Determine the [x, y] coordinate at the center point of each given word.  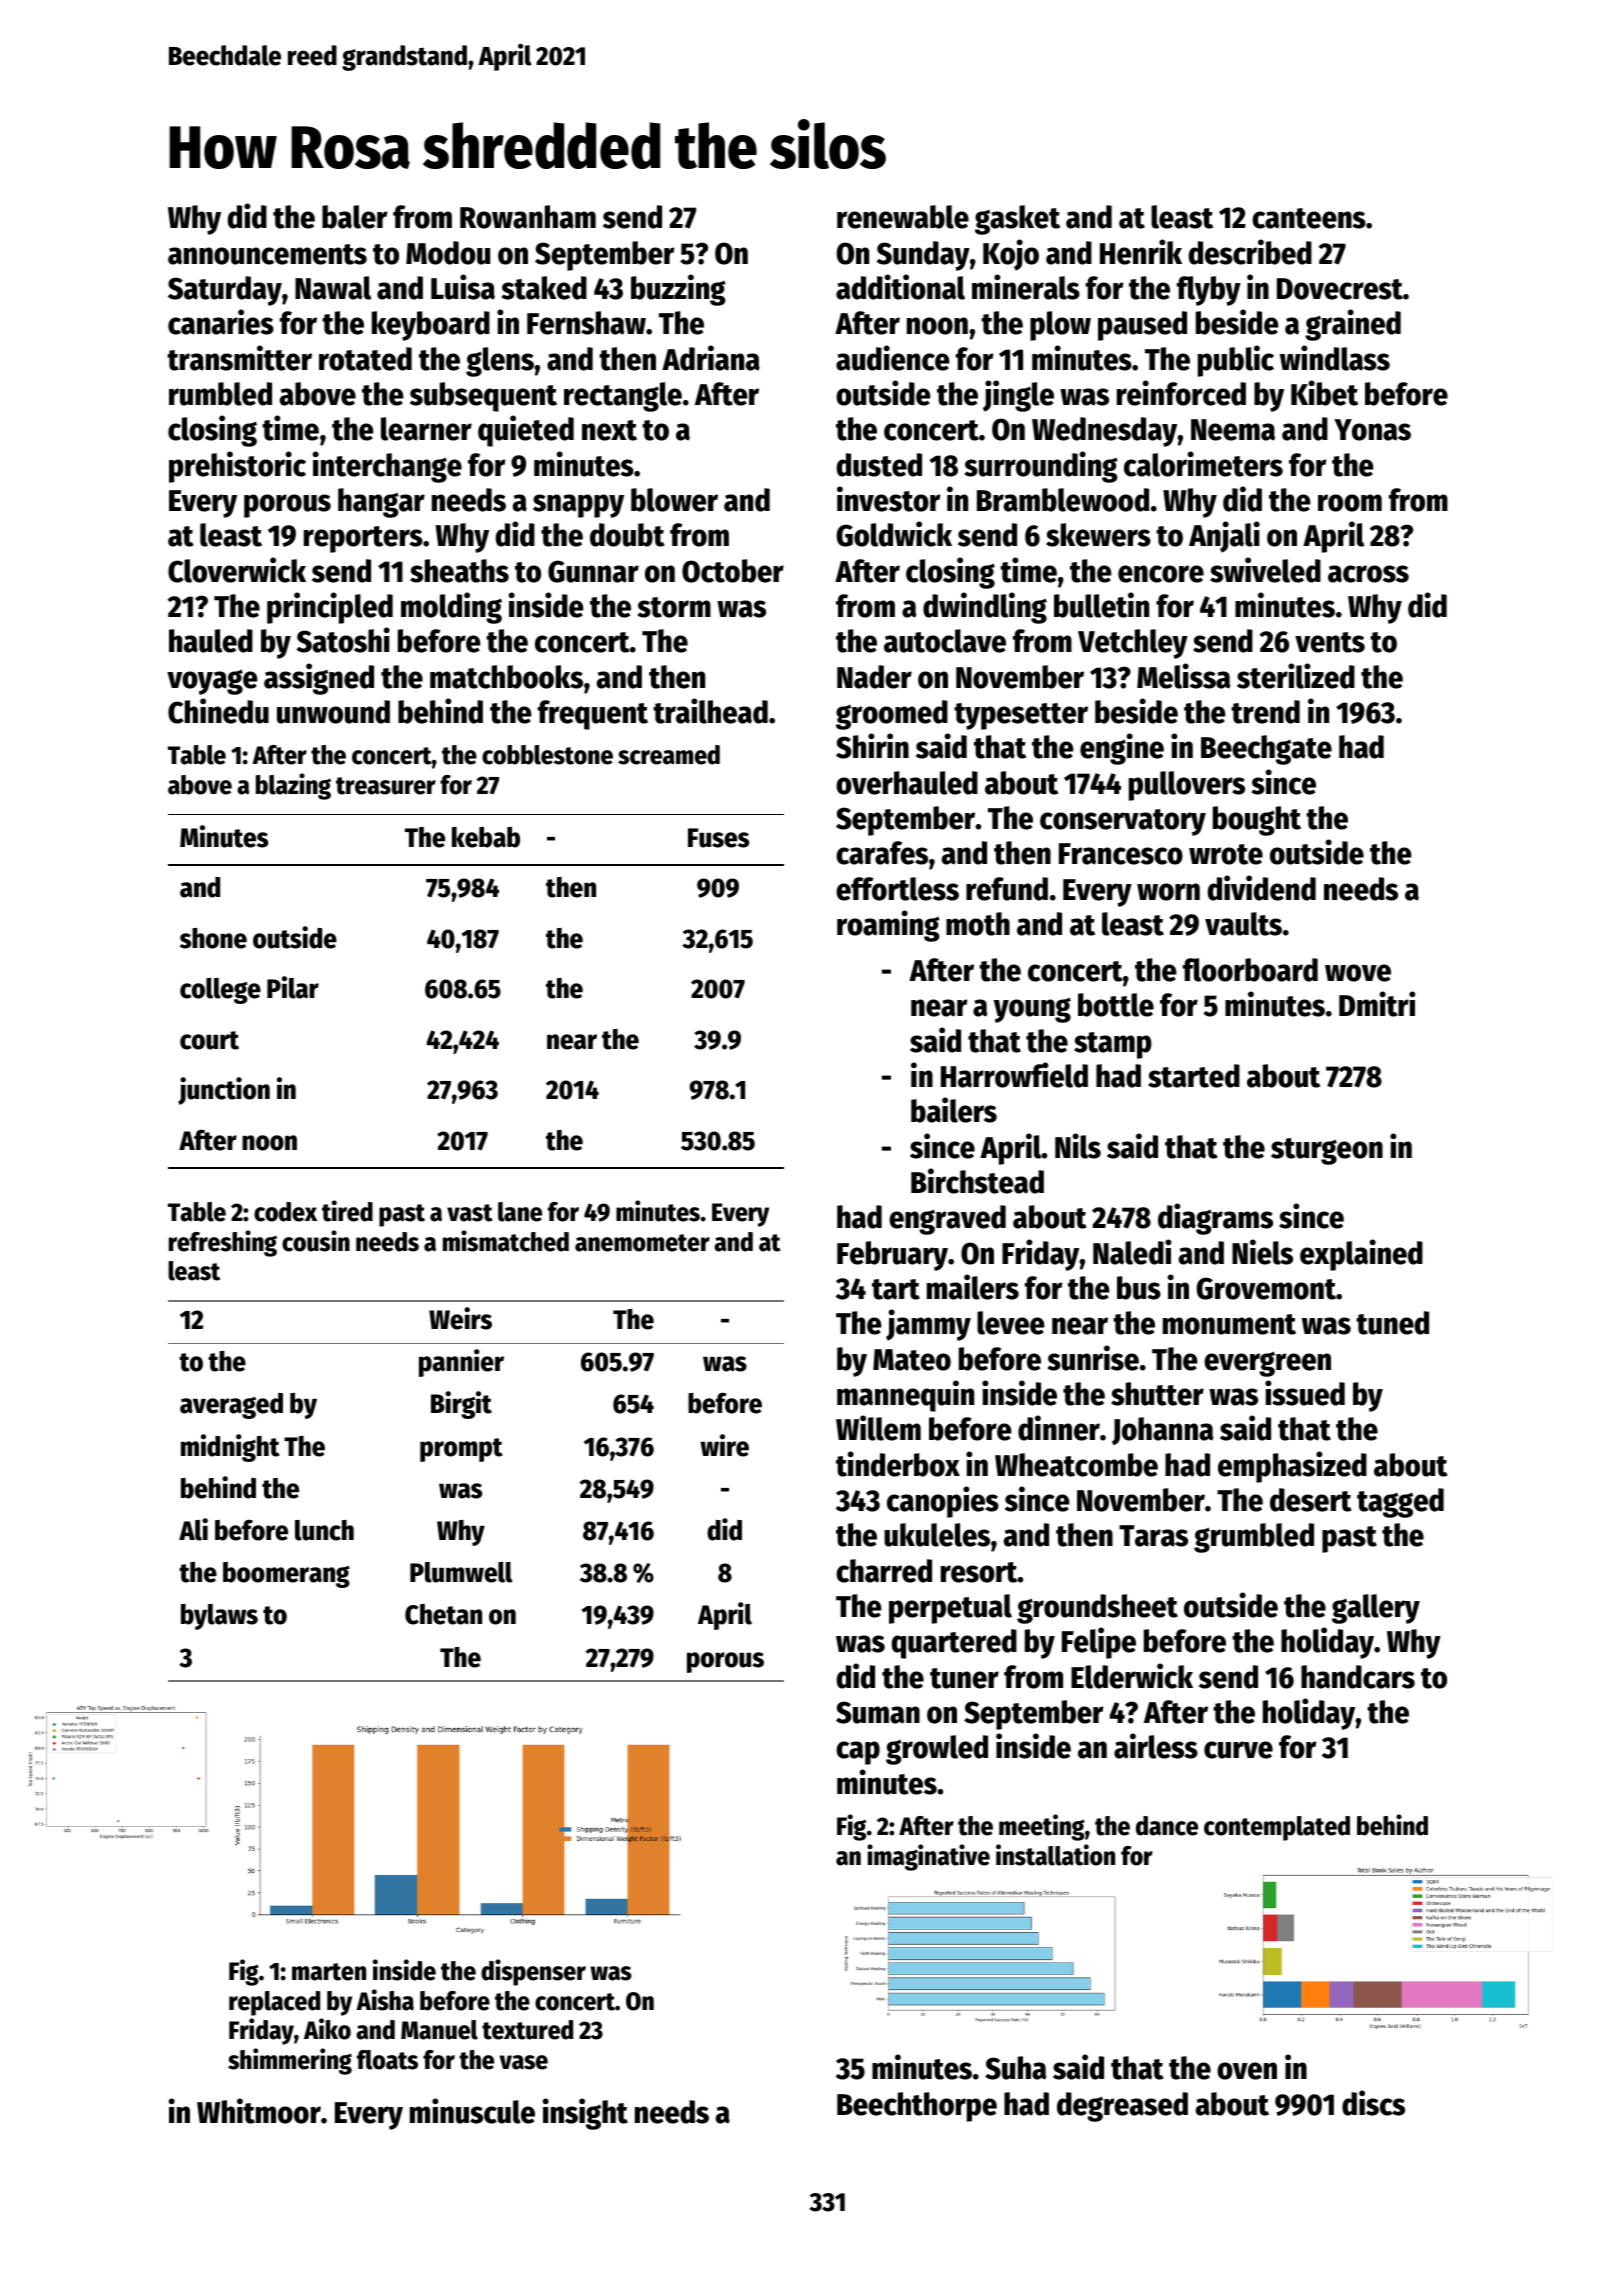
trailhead [710, 711]
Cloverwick [237, 570]
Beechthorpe [917, 2107]
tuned [1392, 1323]
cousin [316, 1241]
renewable [903, 217]
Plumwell [461, 1572]
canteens [1309, 218]
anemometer [642, 1243]
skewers [1098, 535]
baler [354, 217]
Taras [1153, 1536]
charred [884, 1571]
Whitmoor [259, 2111]
